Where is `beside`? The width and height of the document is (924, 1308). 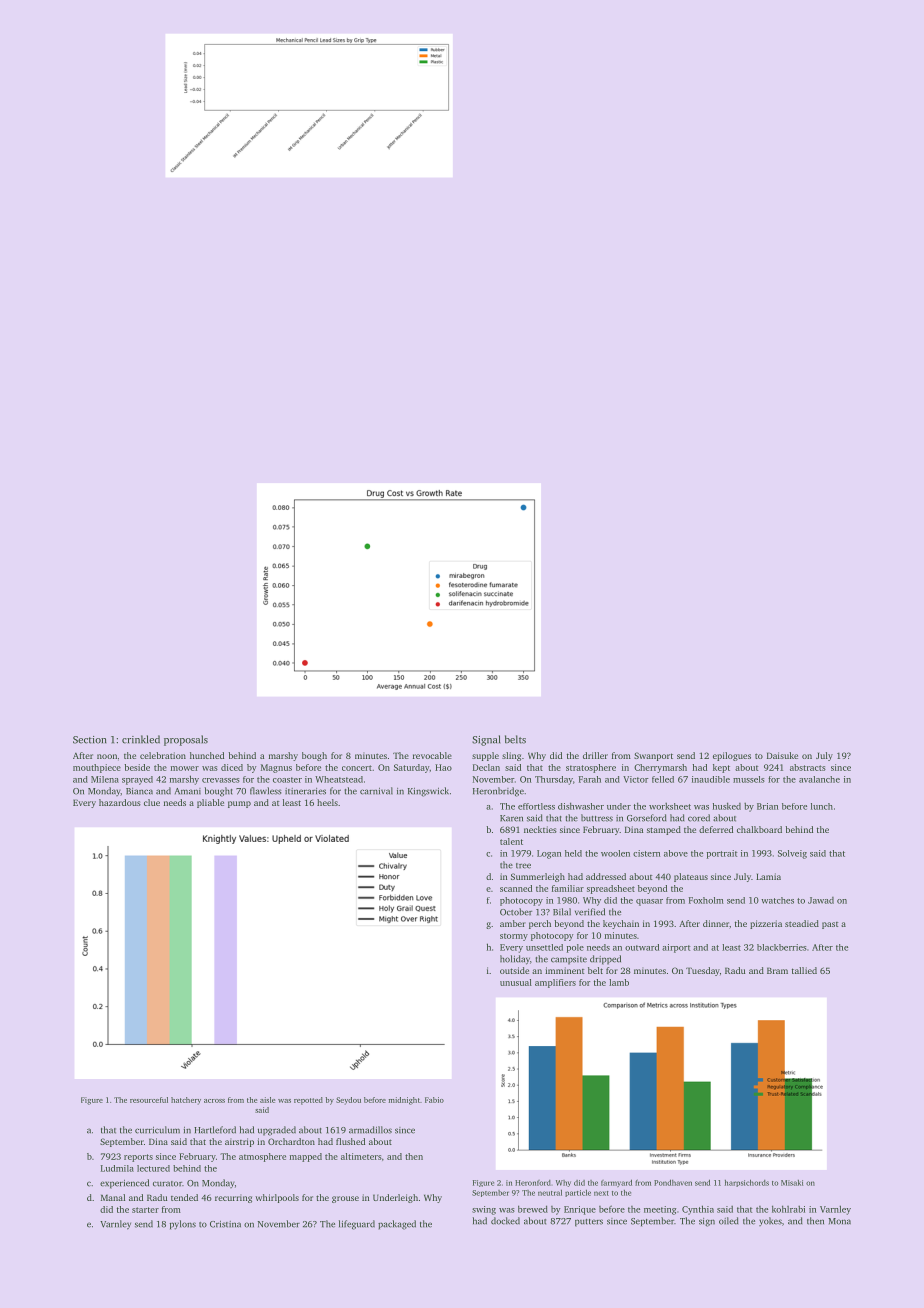
beside is located at coordinates (137, 767).
